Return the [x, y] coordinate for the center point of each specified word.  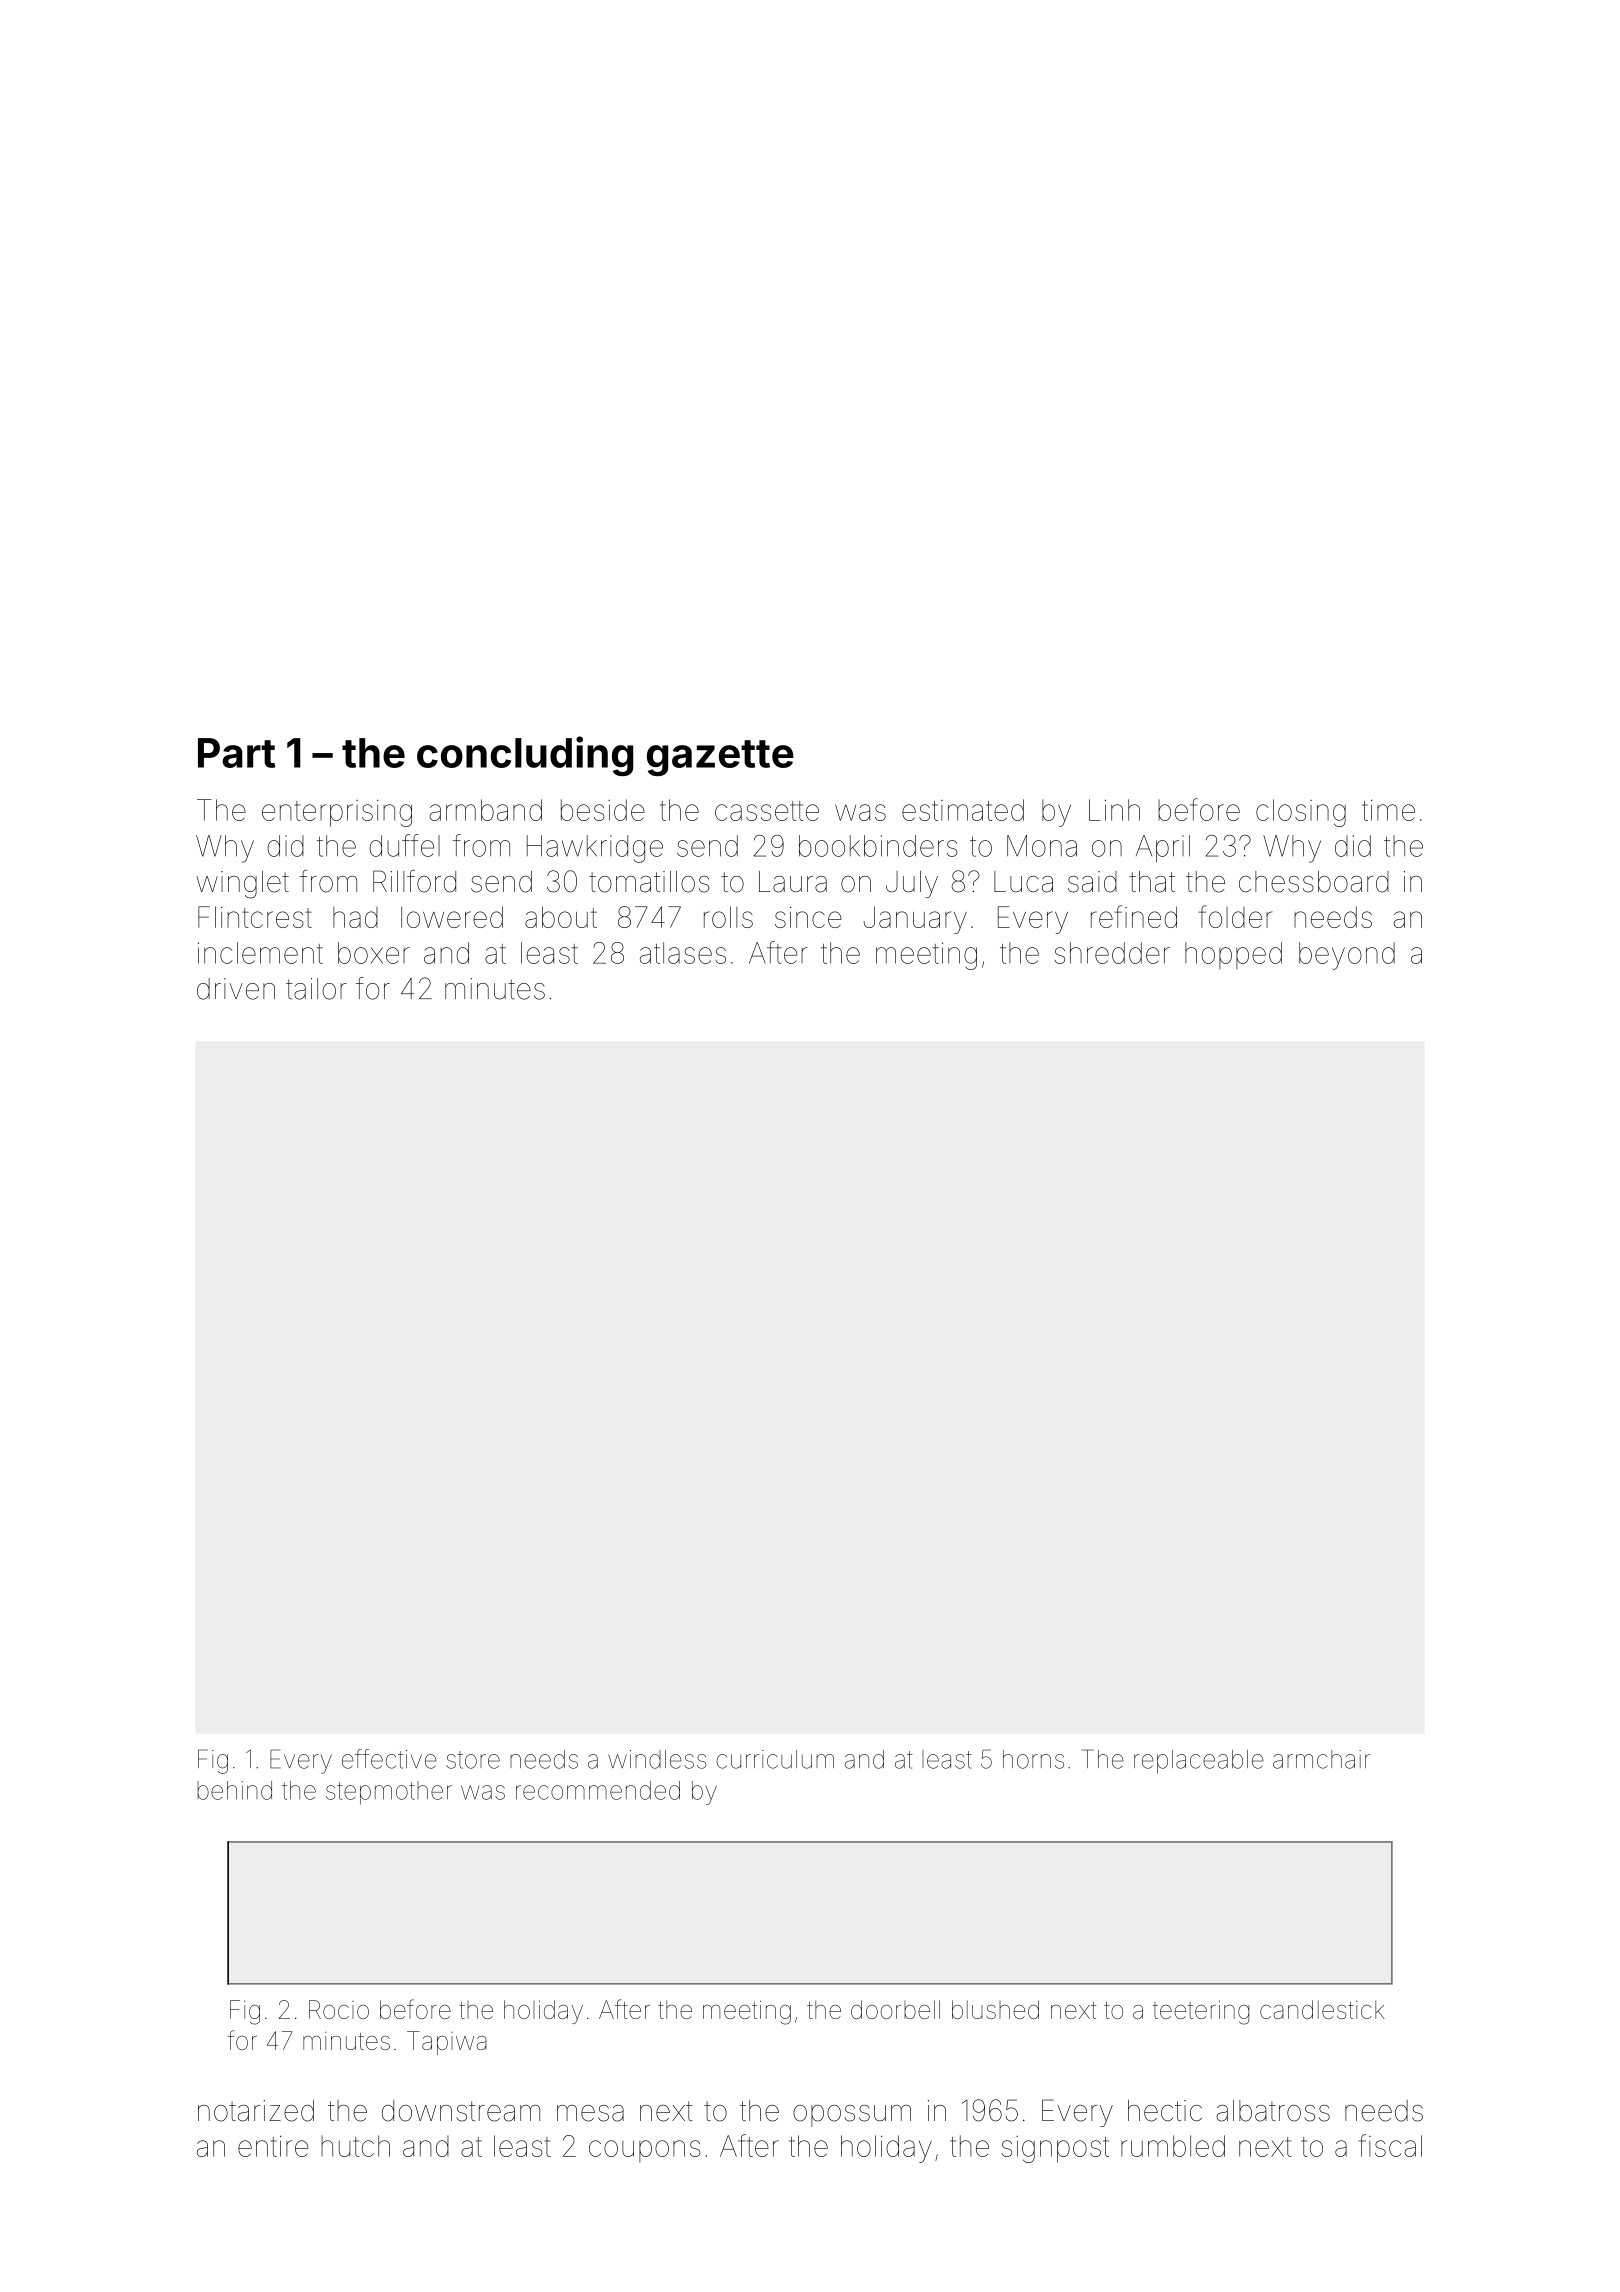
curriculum [775, 1759]
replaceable [1199, 1762]
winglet [242, 885]
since [808, 917]
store [473, 1760]
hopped [1233, 955]
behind [234, 1790]
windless [657, 1759]
